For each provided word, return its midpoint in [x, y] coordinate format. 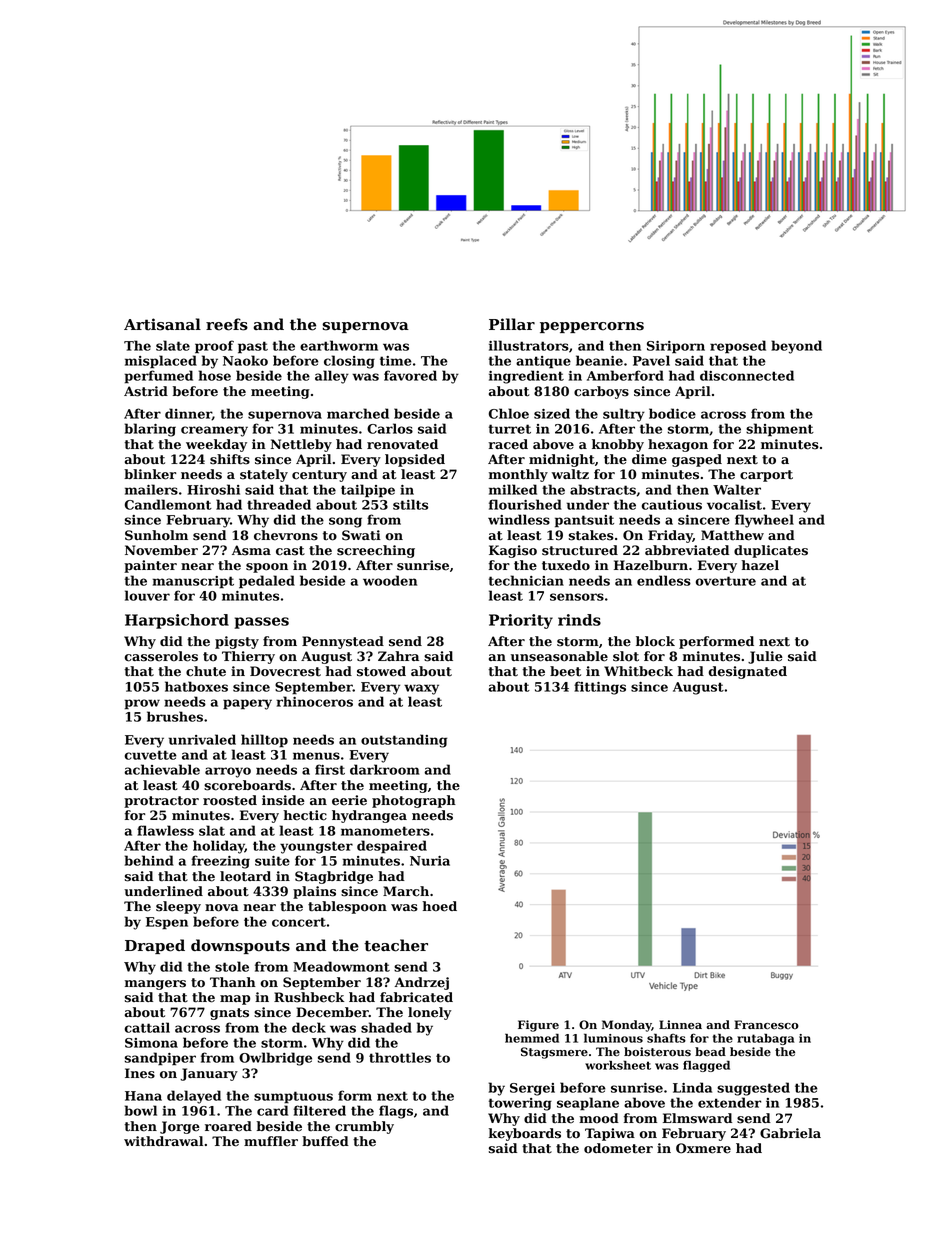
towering [520, 1104]
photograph [414, 801]
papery [247, 704]
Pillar [512, 324]
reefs [227, 324]
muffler [271, 1141]
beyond [796, 347]
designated [747, 672]
